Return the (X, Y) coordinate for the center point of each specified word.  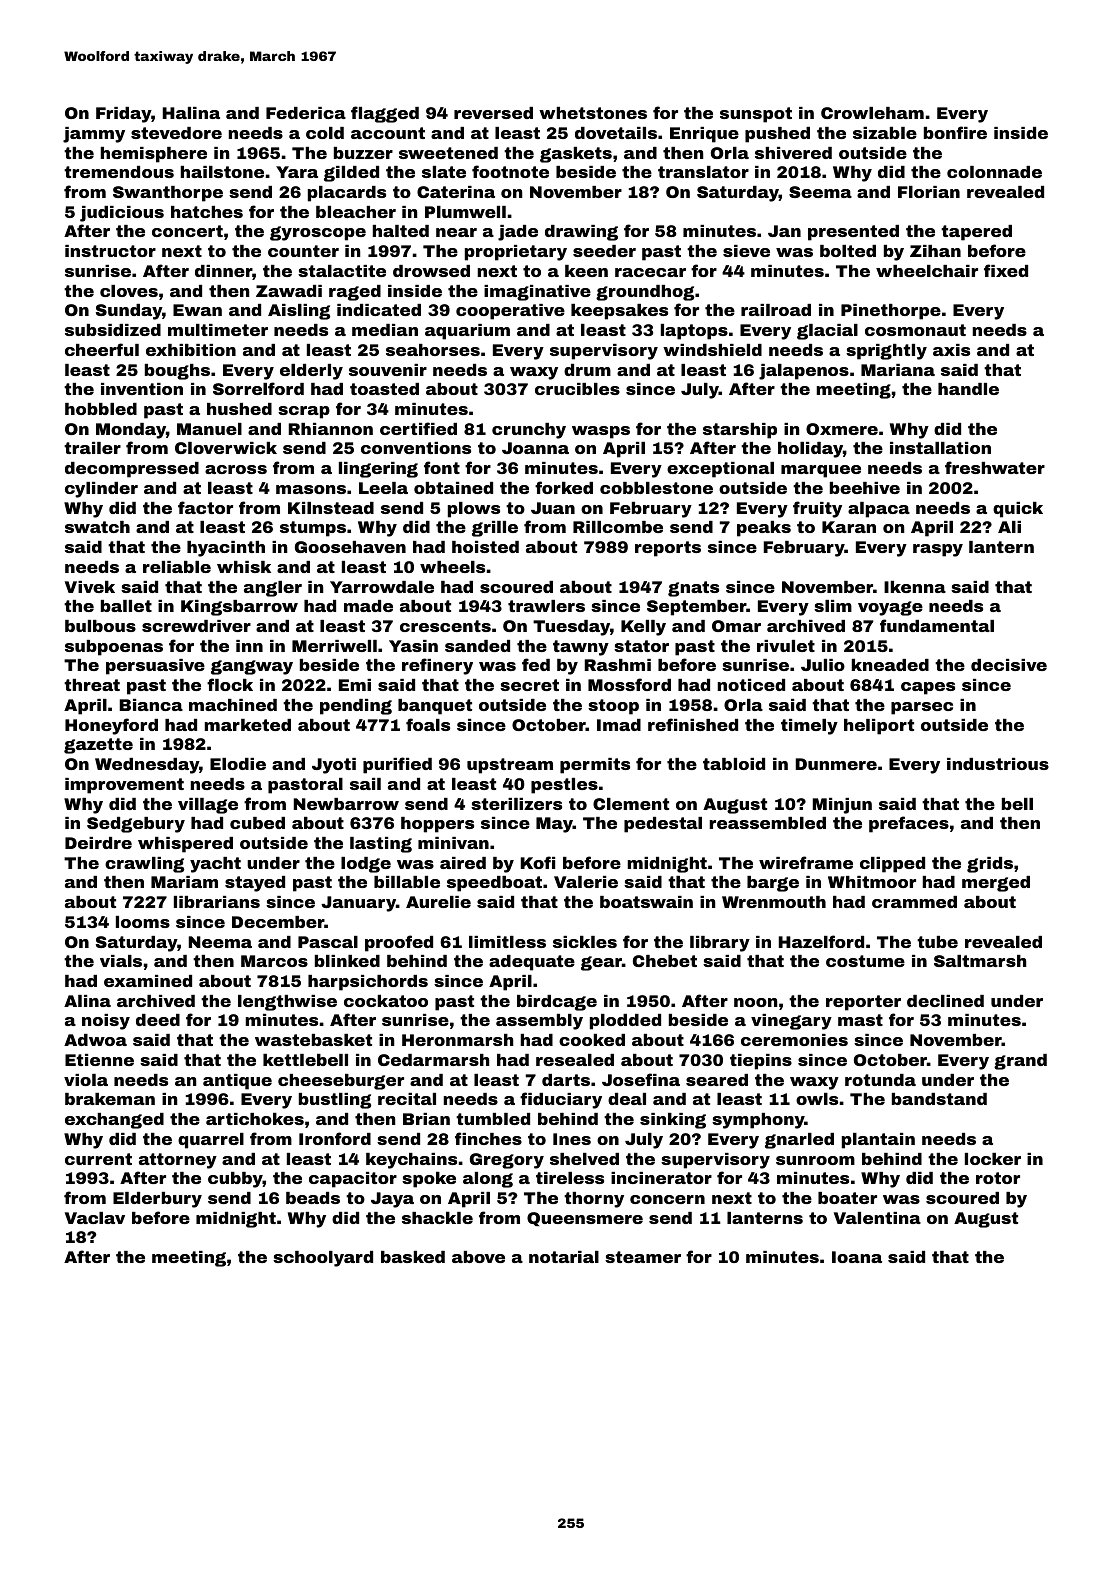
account (388, 133)
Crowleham (872, 113)
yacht (215, 865)
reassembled (767, 823)
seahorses (433, 350)
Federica (306, 113)
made (368, 606)
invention (142, 389)
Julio (823, 665)
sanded (477, 646)
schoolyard (323, 1259)
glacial (827, 332)
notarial (564, 1257)
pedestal (663, 825)
